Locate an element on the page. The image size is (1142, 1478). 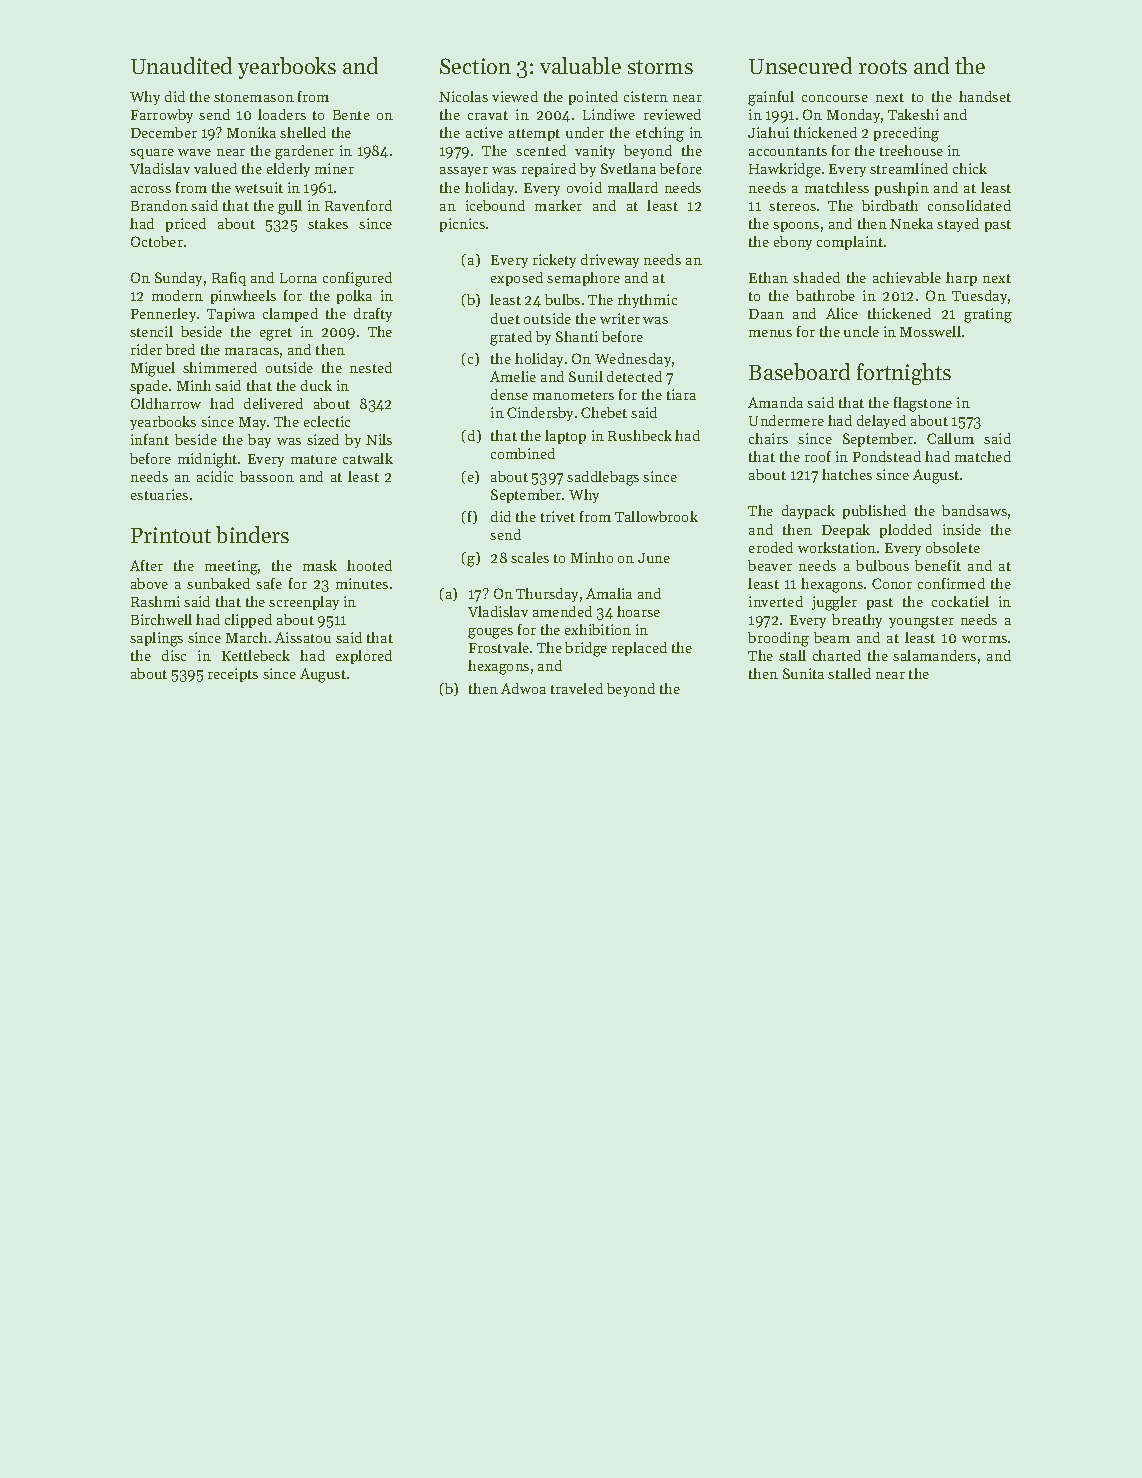
Thursday is located at coordinates (547, 595).
